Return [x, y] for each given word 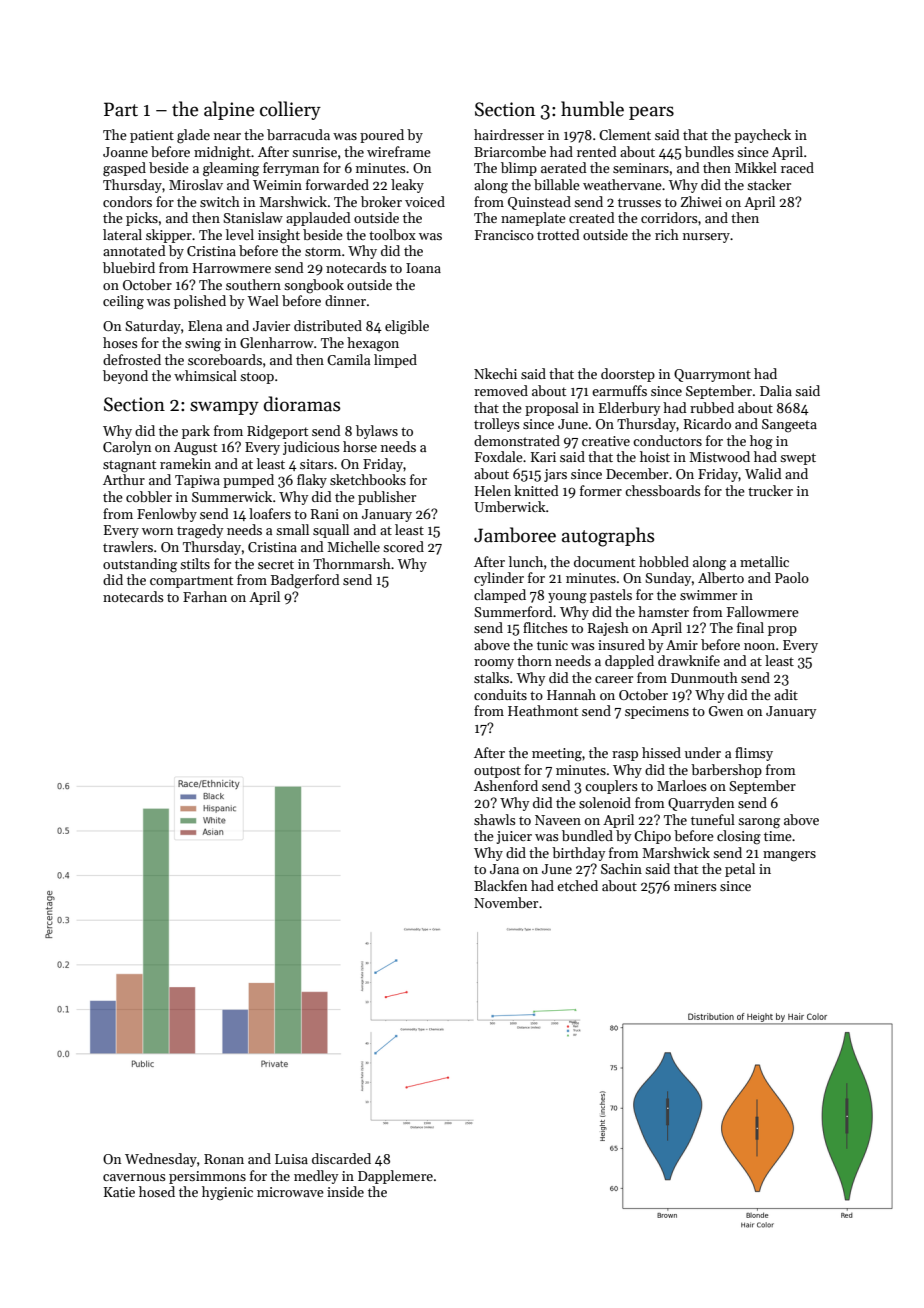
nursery [706, 238]
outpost [497, 772]
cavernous [134, 1177]
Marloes [682, 785]
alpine [229, 110]
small [292, 529]
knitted [536, 490]
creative [606, 441]
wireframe [399, 151]
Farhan [205, 596]
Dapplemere [395, 1177]
